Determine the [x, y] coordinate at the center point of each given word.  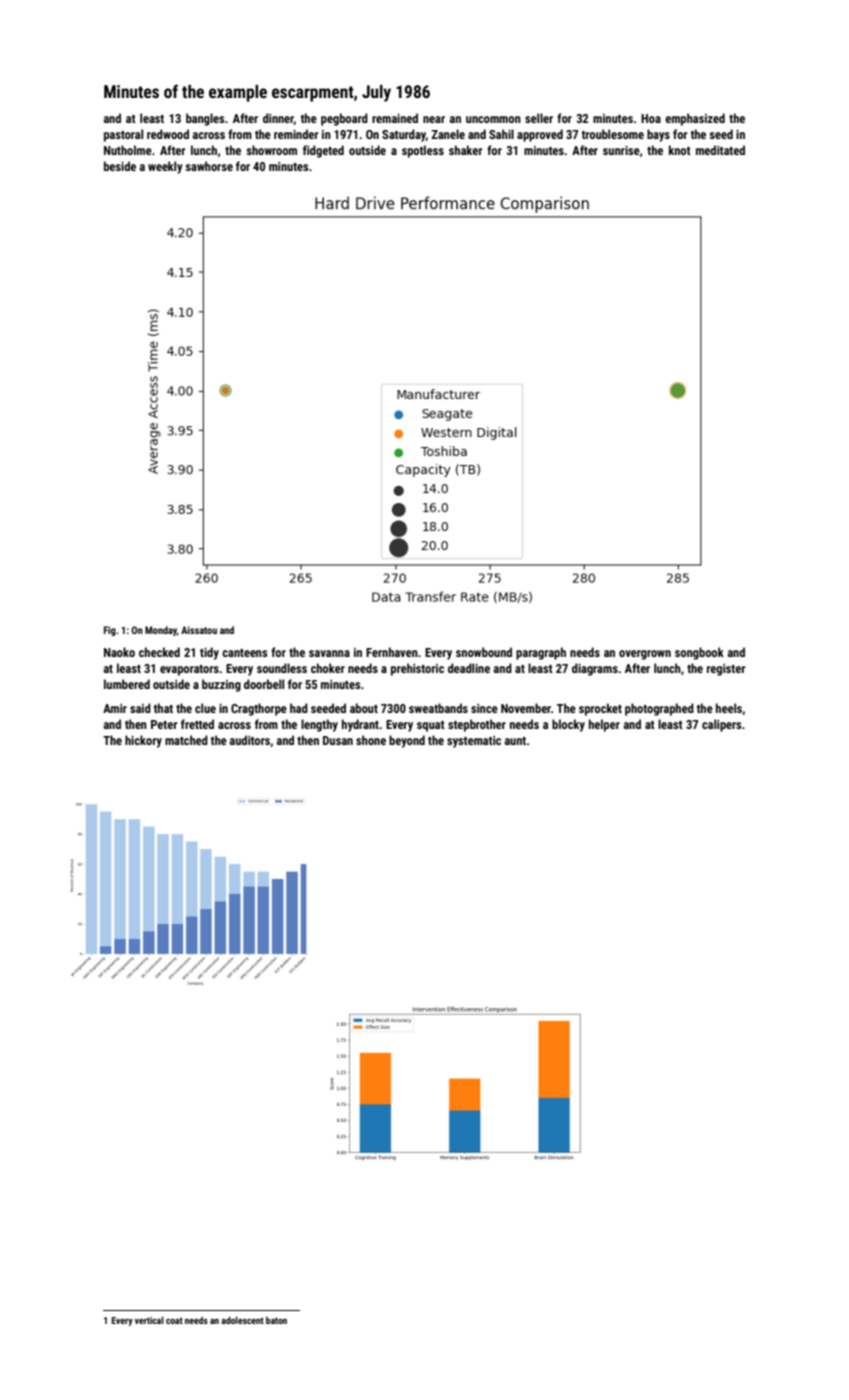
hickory [143, 741]
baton [276, 1320]
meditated [720, 150]
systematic [474, 742]
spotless [423, 151]
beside [120, 166]
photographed [659, 709]
